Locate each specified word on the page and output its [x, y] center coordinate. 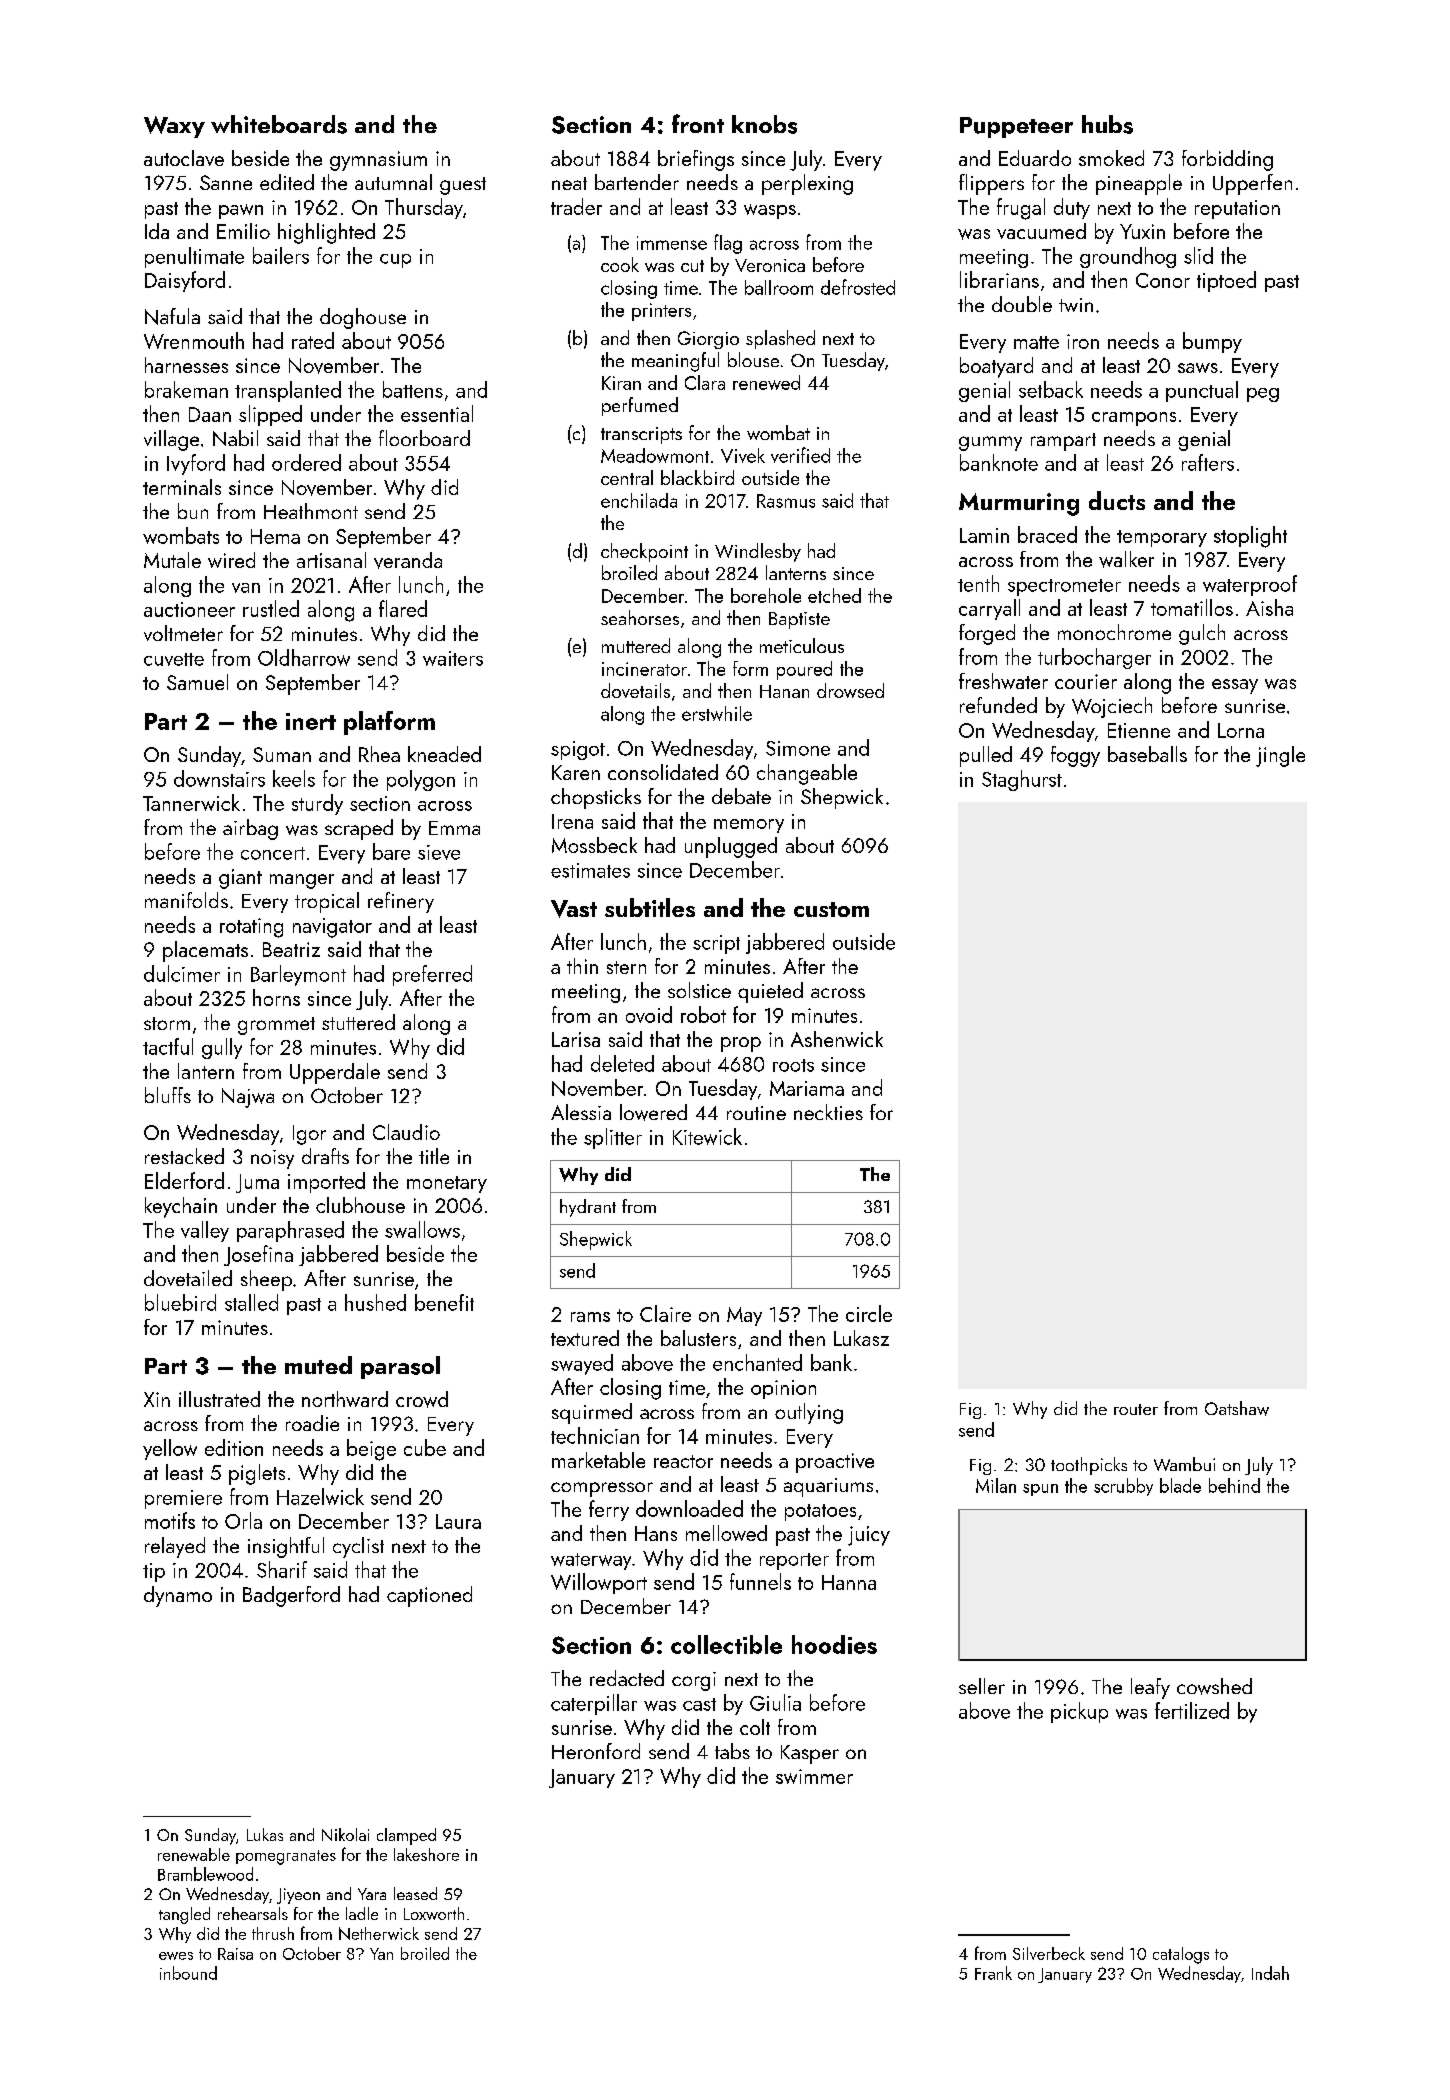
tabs [732, 1751]
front [698, 123]
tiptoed [1226, 281]
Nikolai [345, 1834]
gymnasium [378, 161]
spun [1040, 1490]
